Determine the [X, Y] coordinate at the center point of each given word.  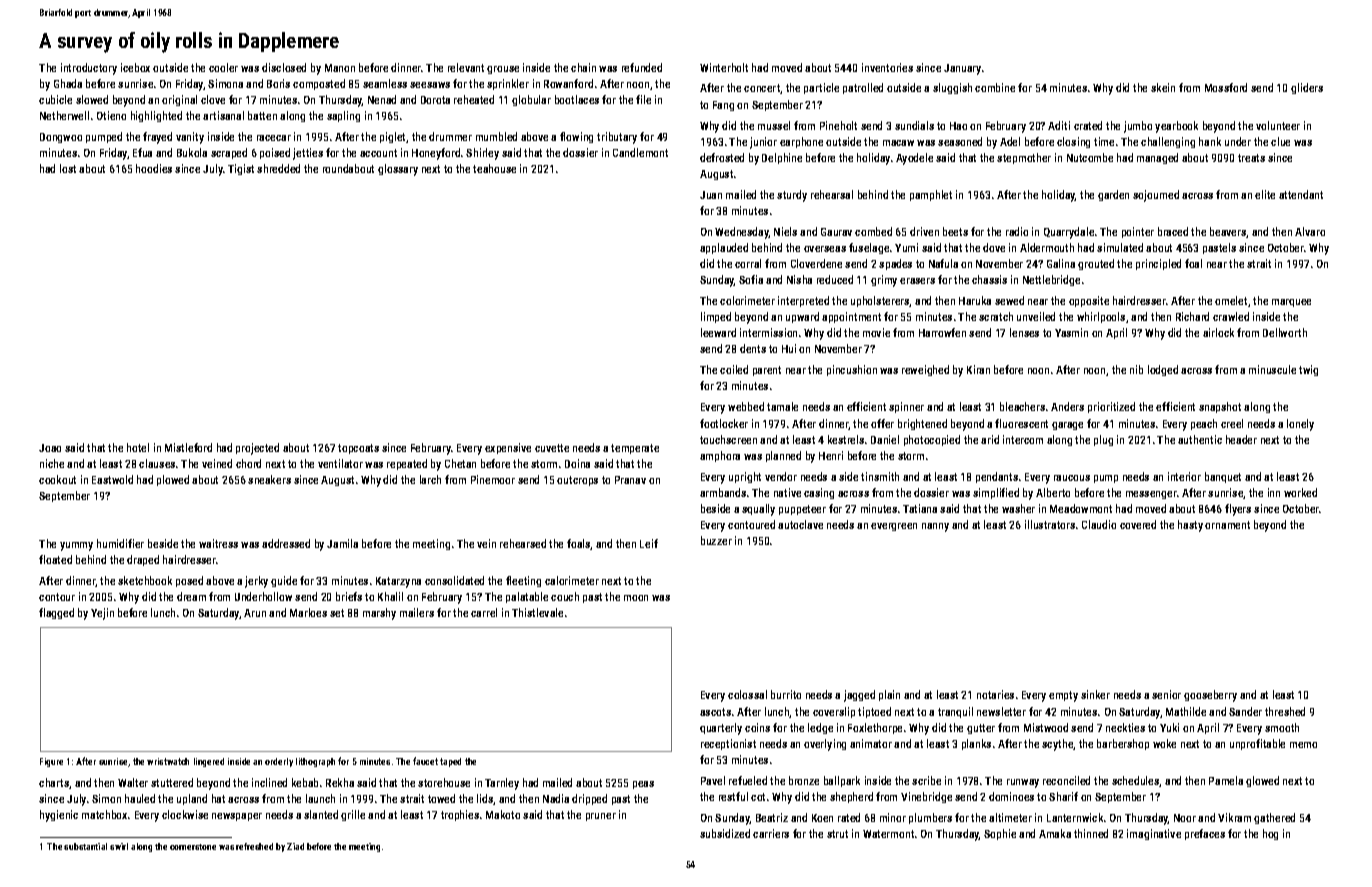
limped [716, 317]
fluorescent [1021, 423]
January [962, 69]
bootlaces [577, 99]
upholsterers [880, 301]
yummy [76, 546]
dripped [589, 799]
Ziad [295, 846]
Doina [577, 463]
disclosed [284, 67]
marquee [1291, 303]
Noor [1185, 818]
